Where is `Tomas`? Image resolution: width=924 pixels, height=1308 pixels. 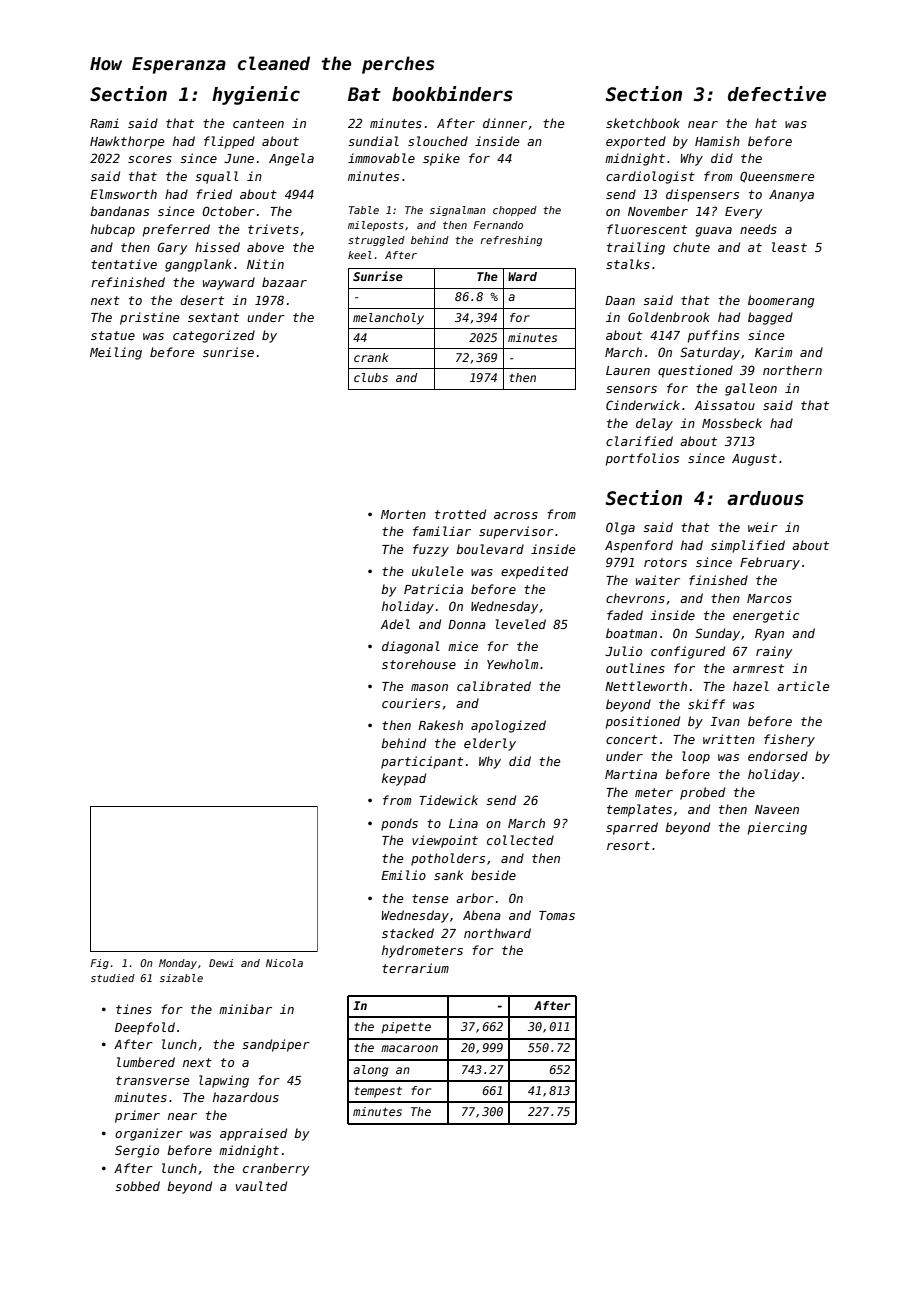 Tomas is located at coordinates (557, 915).
